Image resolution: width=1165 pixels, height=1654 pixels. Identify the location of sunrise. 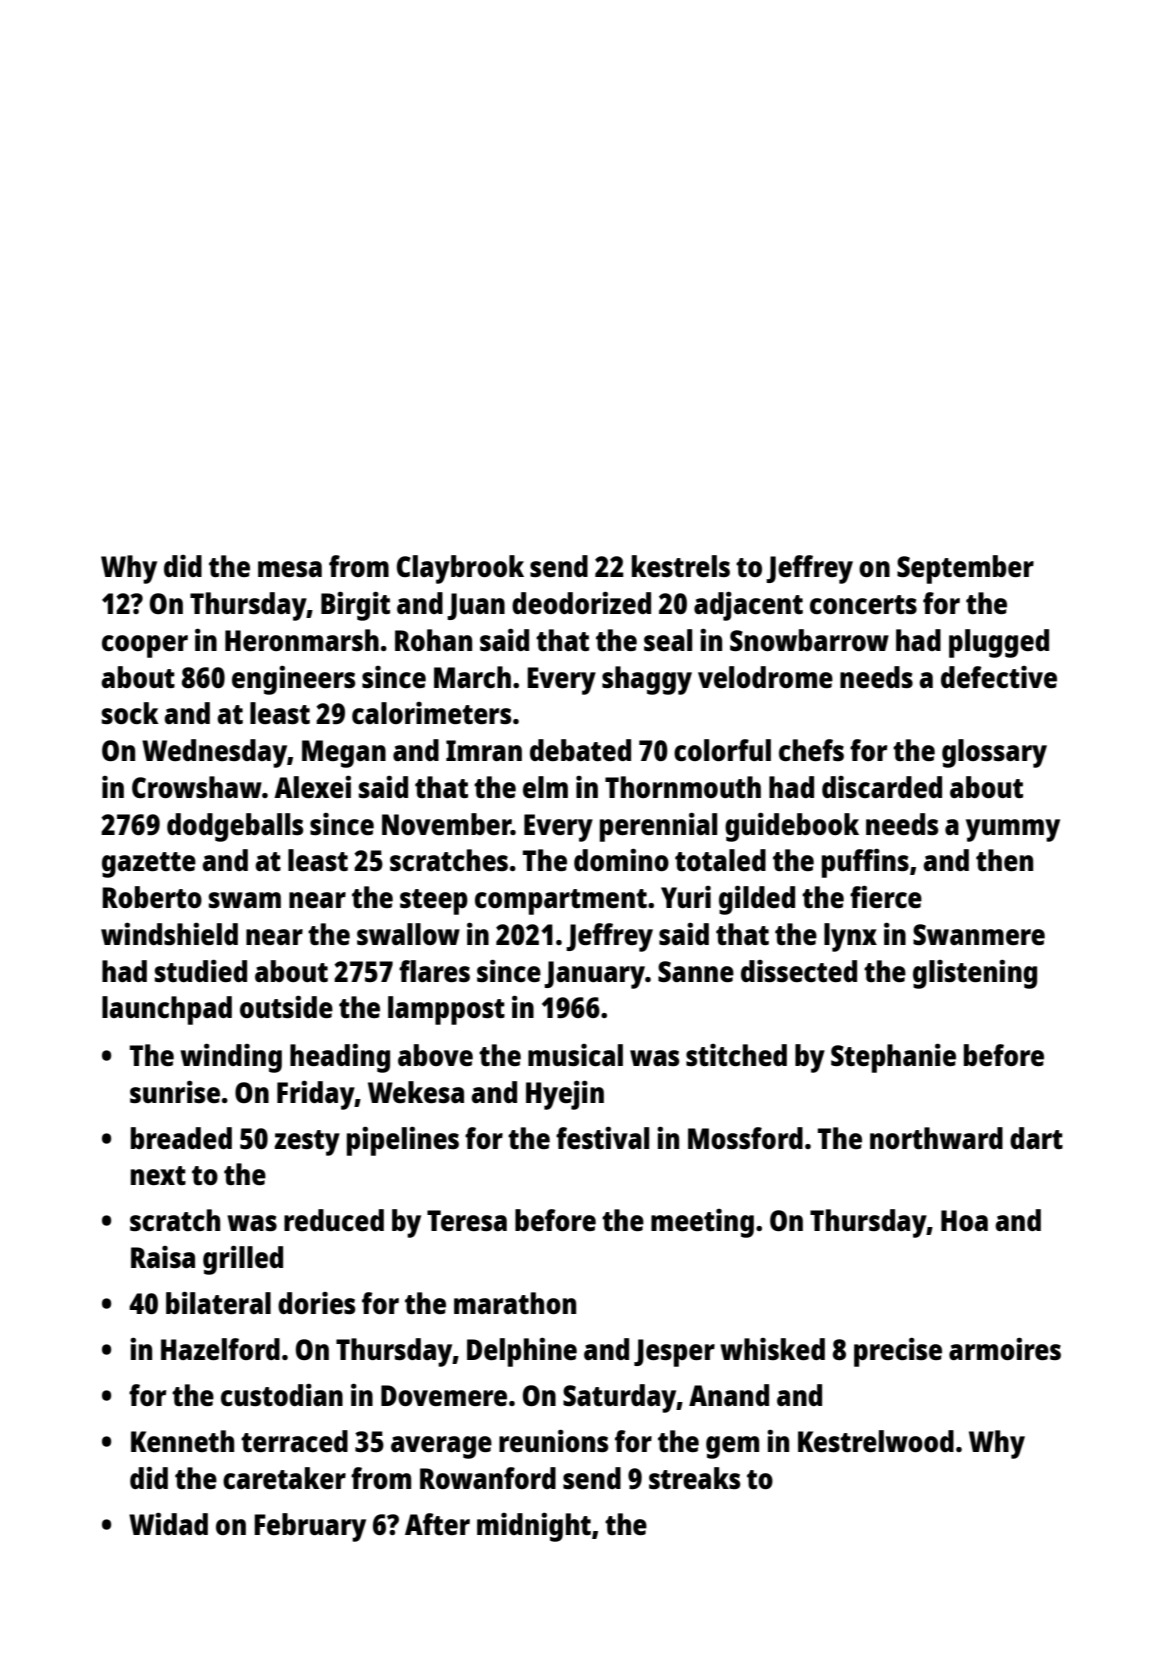
(175, 1092).
